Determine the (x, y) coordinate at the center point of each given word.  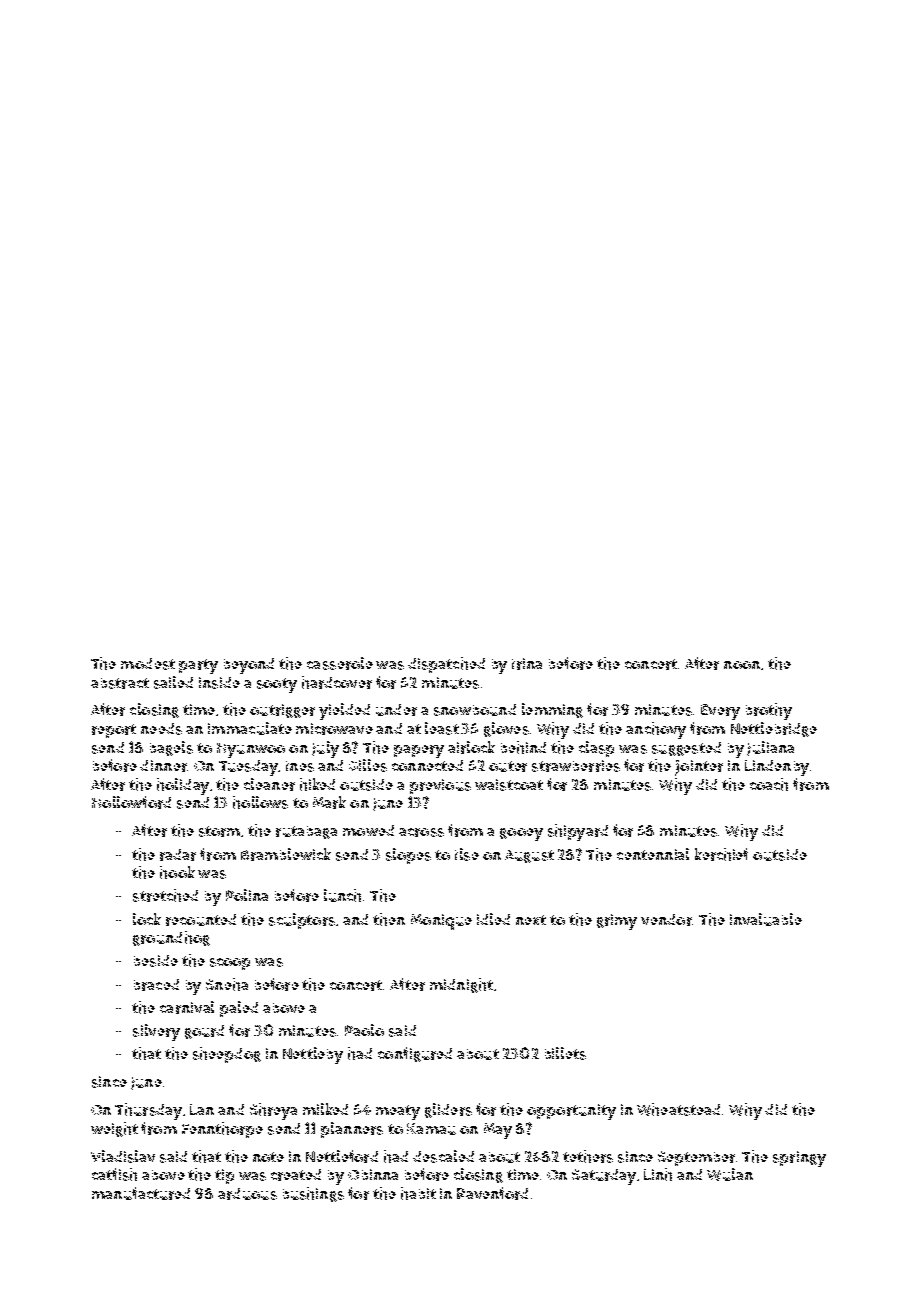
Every (720, 712)
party (198, 666)
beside (156, 961)
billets (565, 1053)
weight (114, 1129)
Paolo (364, 1030)
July (325, 749)
